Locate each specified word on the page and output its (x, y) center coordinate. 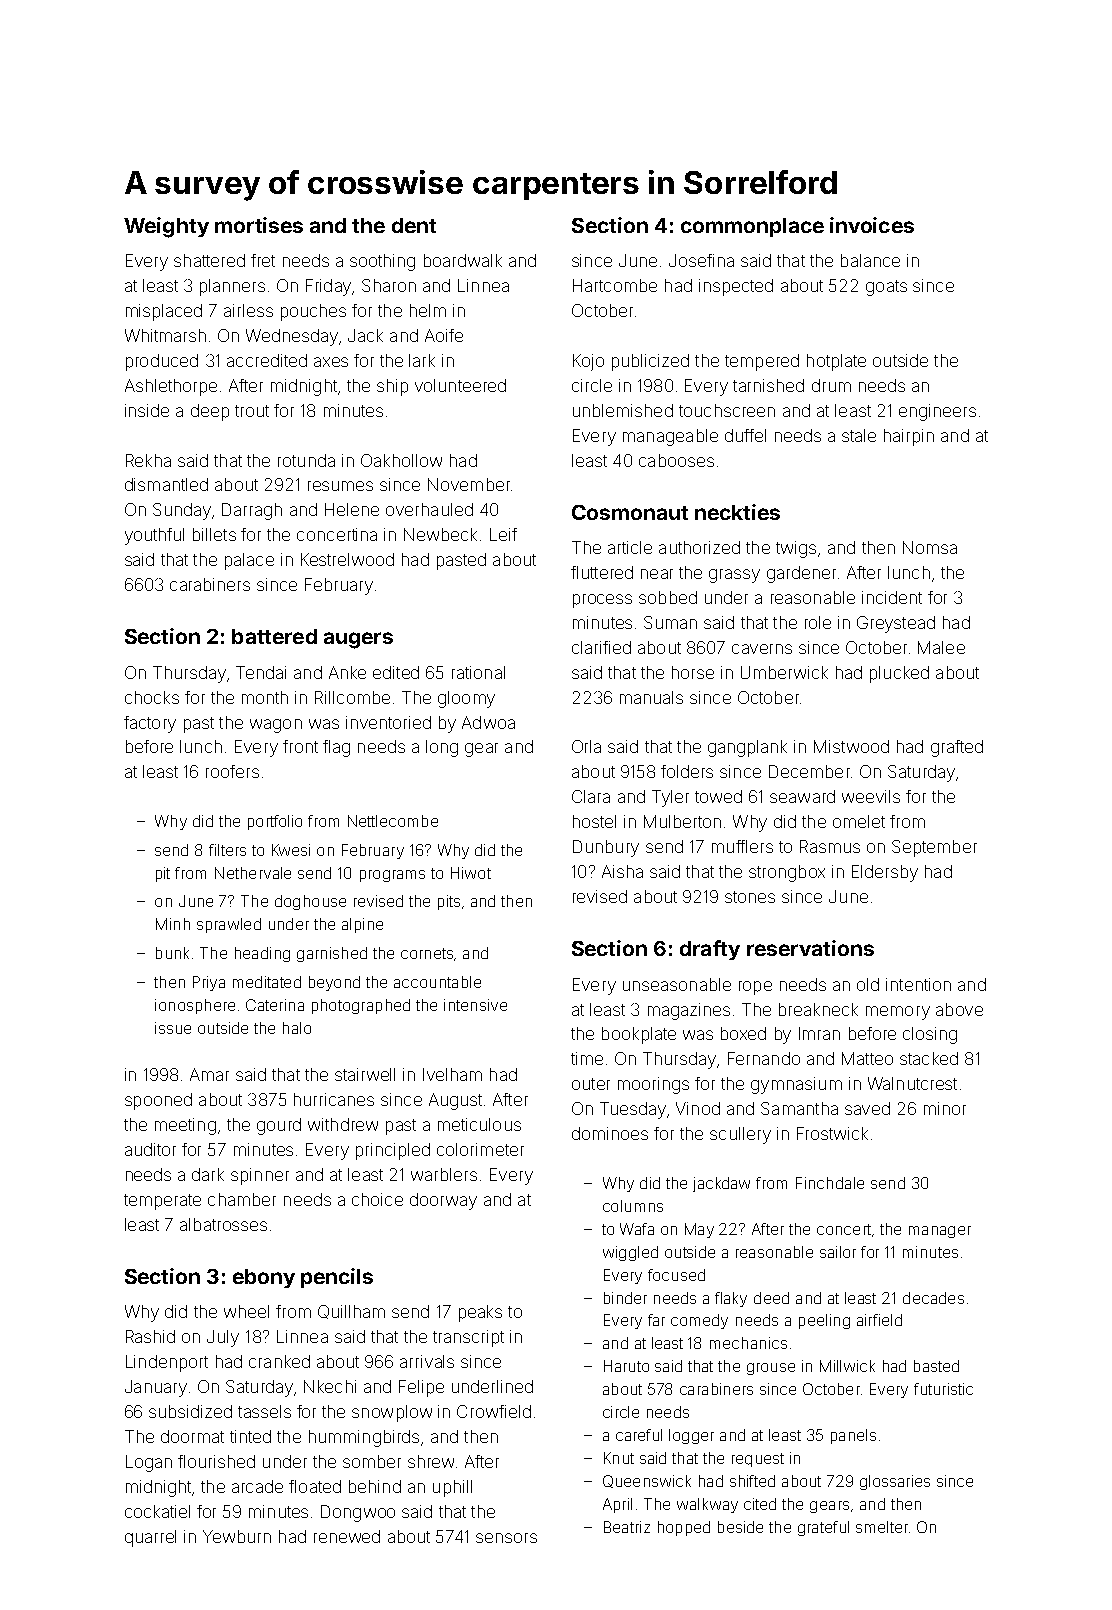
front (300, 746)
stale (859, 435)
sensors (506, 1538)
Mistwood (851, 746)
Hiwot (471, 873)
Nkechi (330, 1386)
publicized (650, 362)
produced (162, 362)
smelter (882, 1527)
